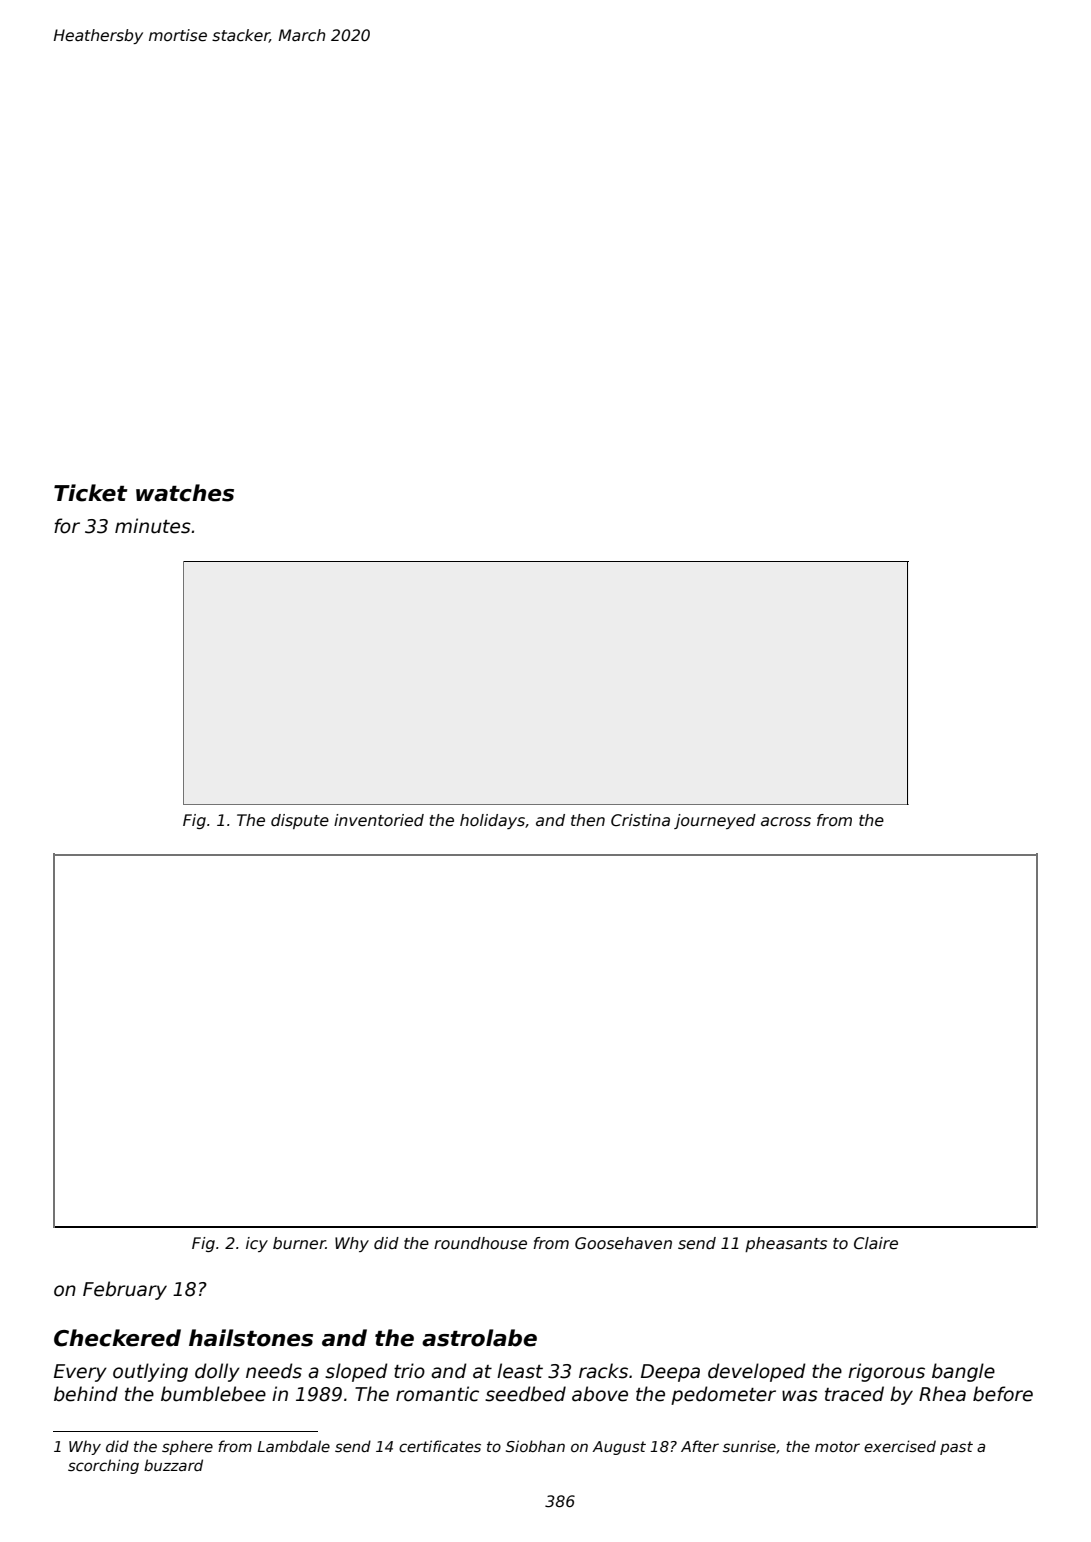 This page has width=1091, height=1542. Describe the element at coordinates (150, 1372) in the page. I see `outlying` at that location.
